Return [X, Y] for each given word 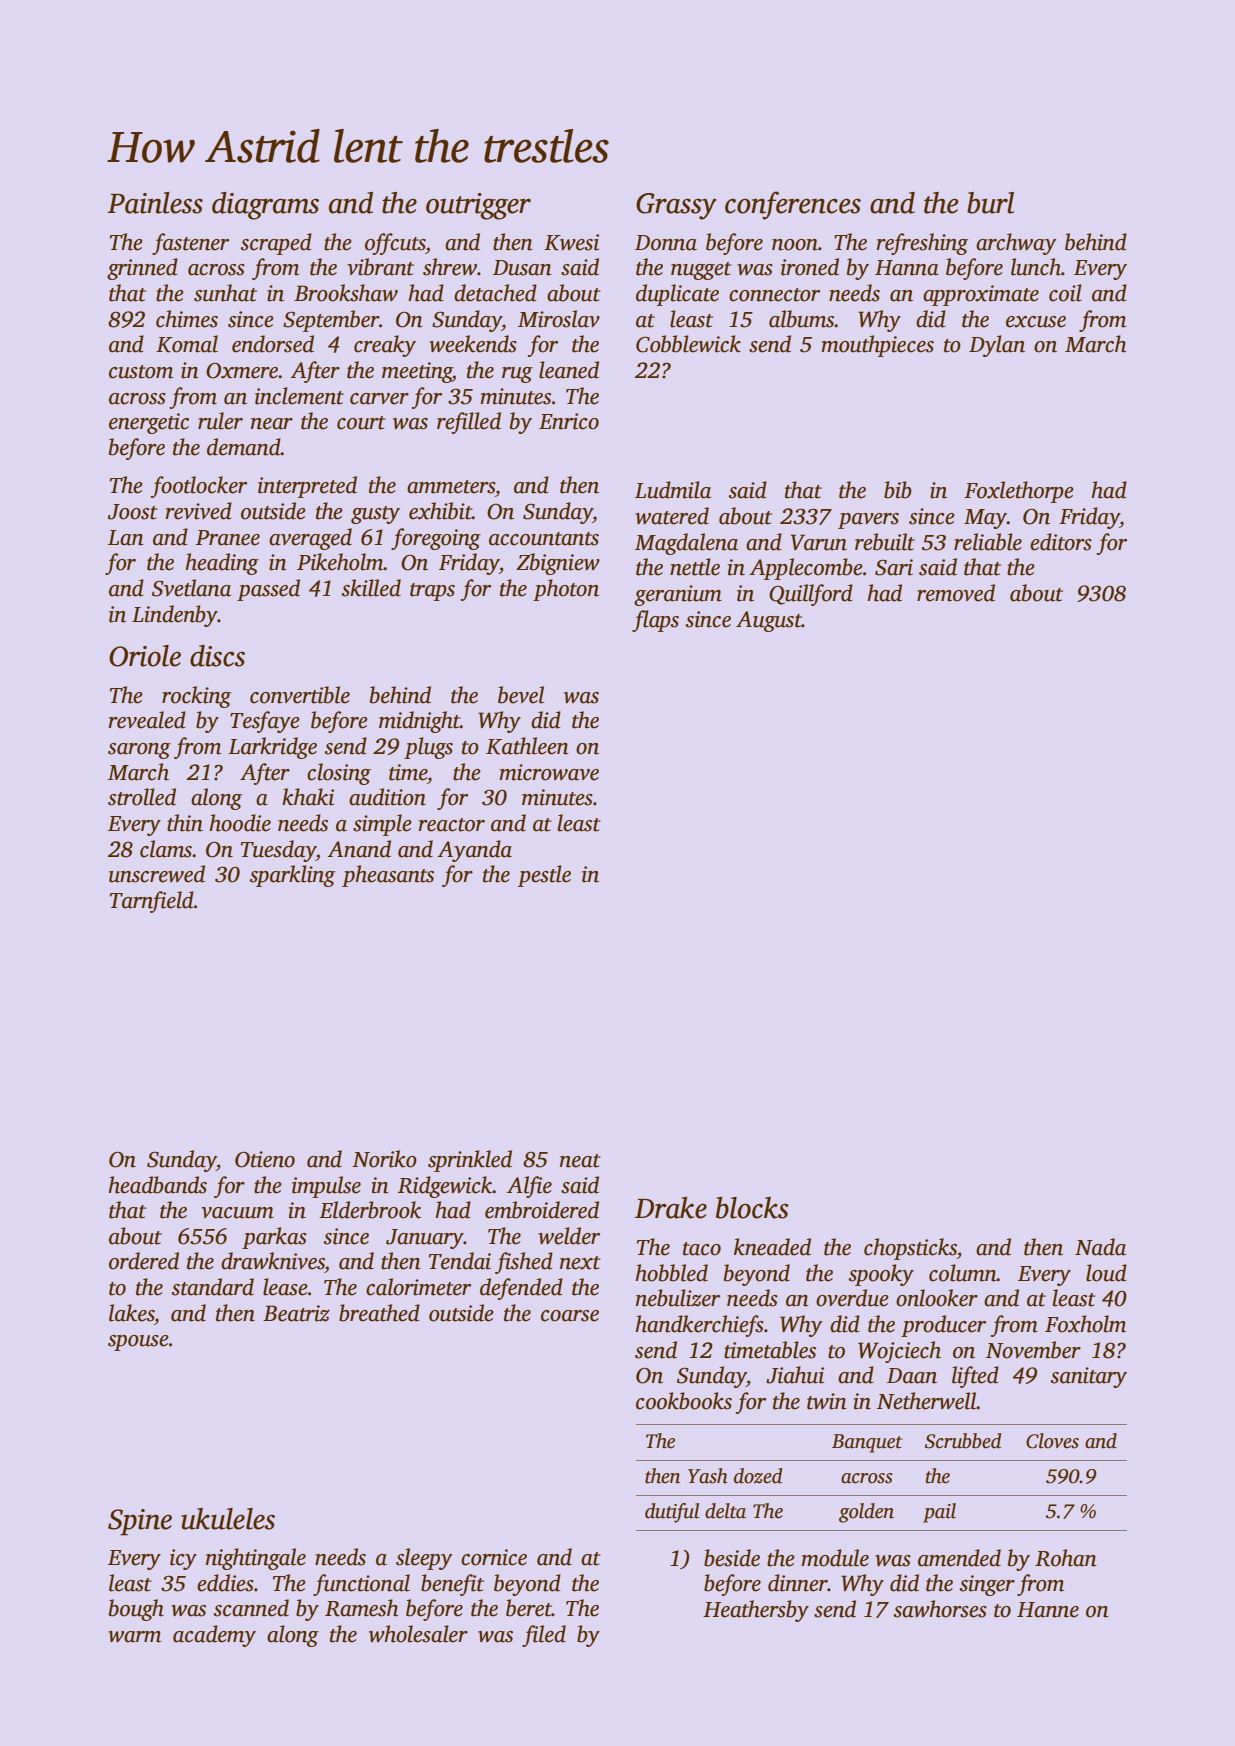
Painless [155, 203]
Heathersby [756, 1611]
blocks [752, 1208]
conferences [793, 205]
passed [268, 590]
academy [214, 1636]
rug [517, 375]
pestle [544, 876]
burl [990, 203]
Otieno [265, 1159]
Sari [894, 567]
